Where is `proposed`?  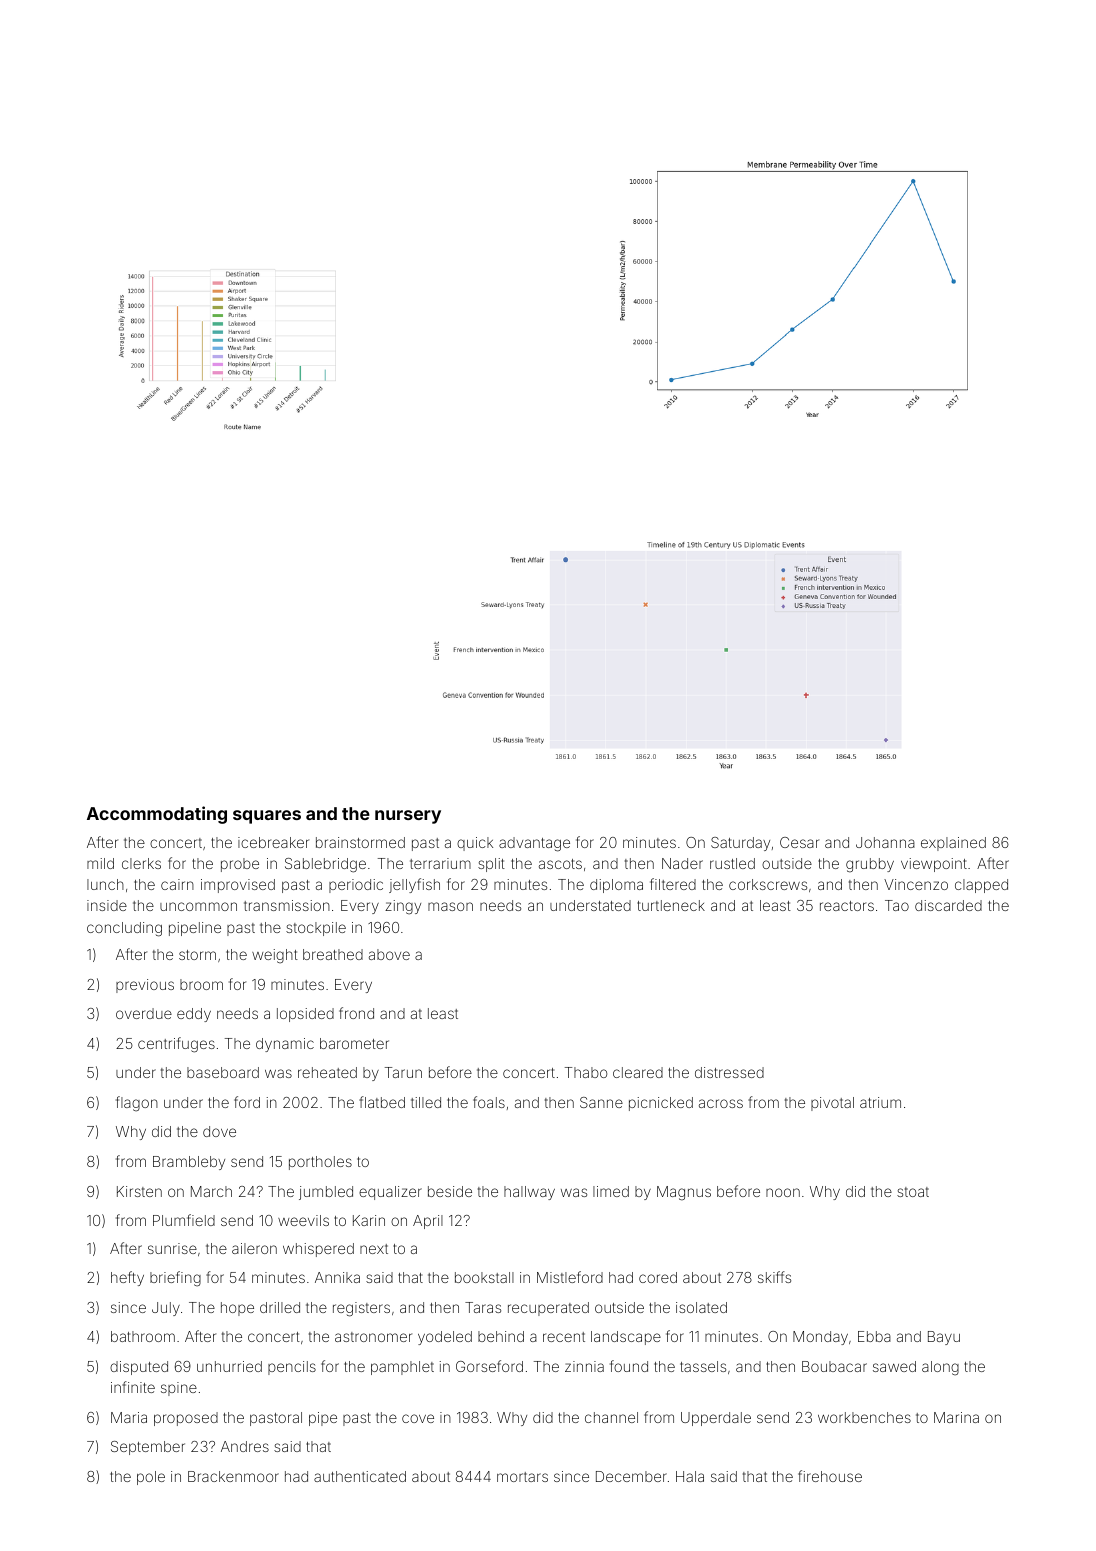 proposed is located at coordinates (186, 1419).
